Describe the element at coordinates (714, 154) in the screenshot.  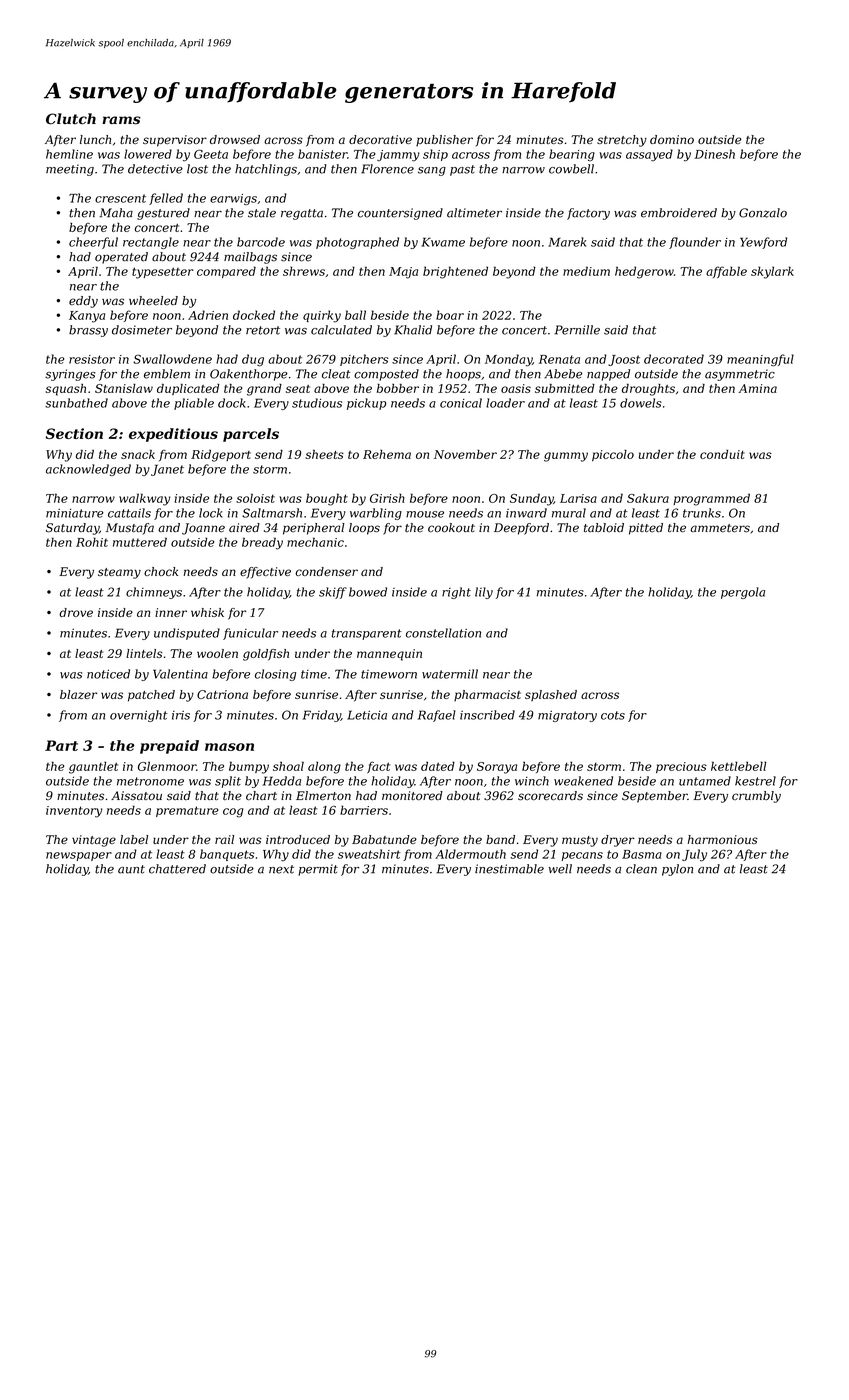
I see `Dinesh` at that location.
